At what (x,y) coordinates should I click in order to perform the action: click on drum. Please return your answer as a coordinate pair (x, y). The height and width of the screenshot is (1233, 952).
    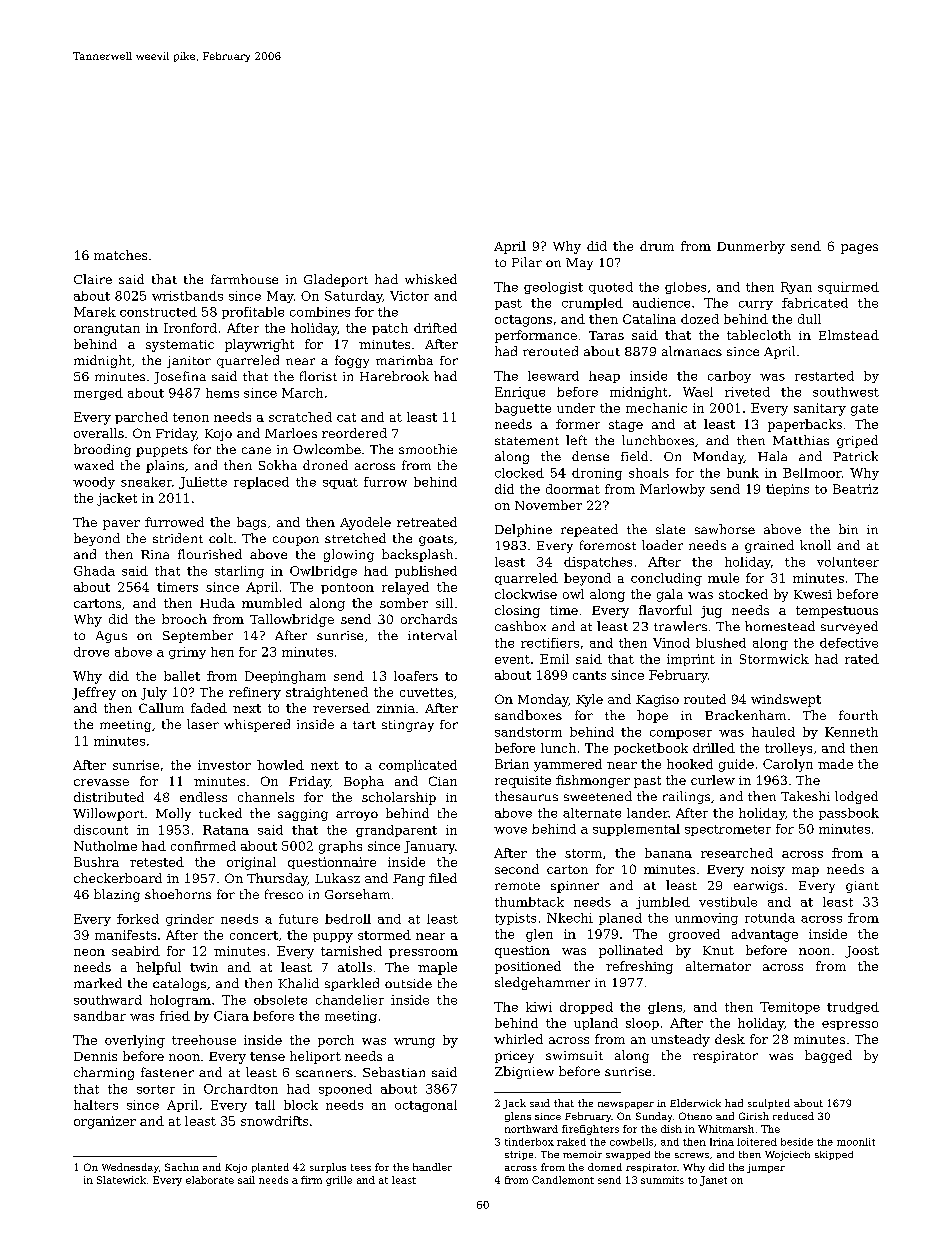
    Looking at the image, I should click on (657, 246).
